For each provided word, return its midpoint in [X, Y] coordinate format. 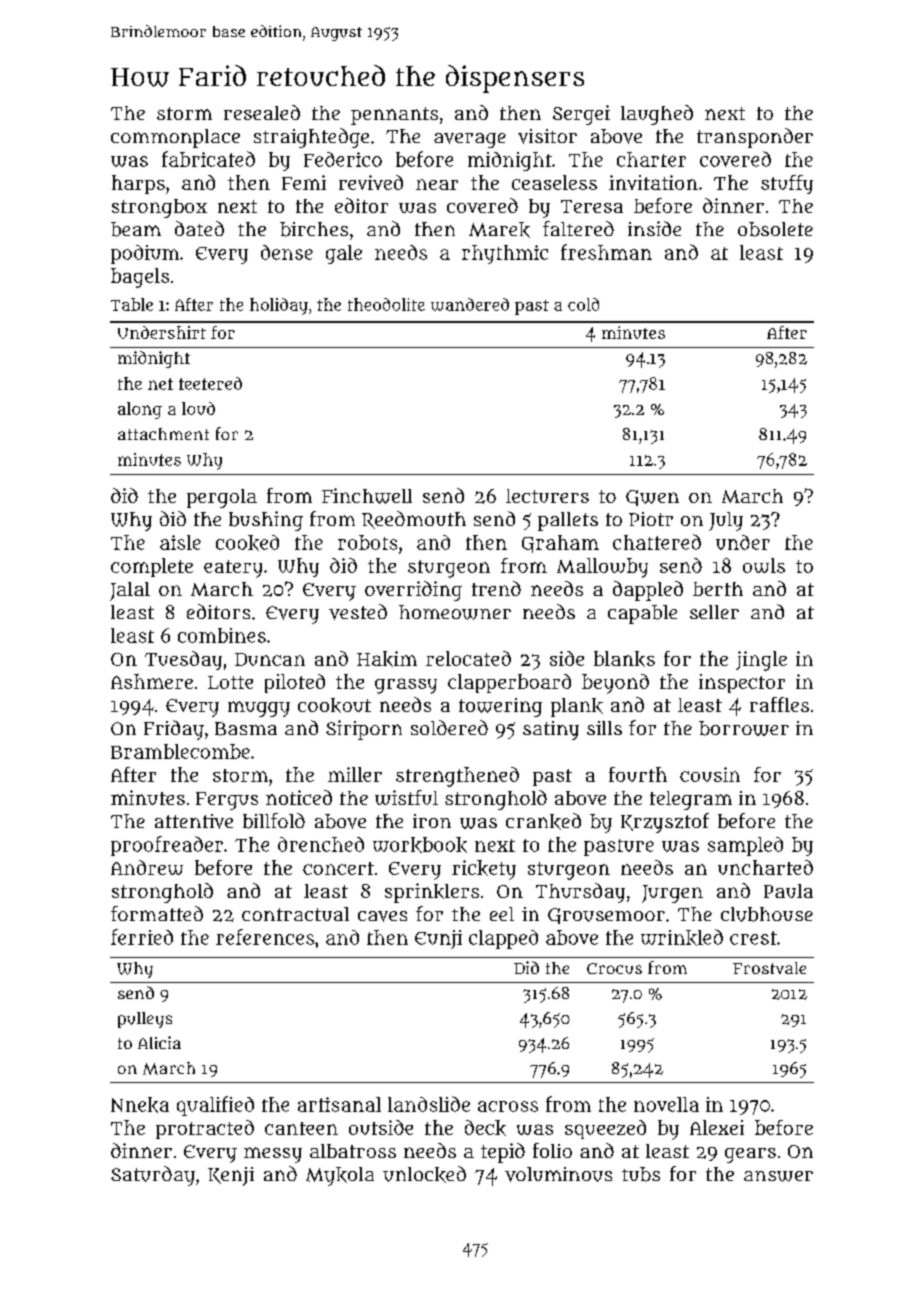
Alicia [159, 1042]
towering [500, 707]
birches [314, 229]
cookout [334, 705]
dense [287, 252]
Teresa [592, 206]
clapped [503, 939]
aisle [180, 542]
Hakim [387, 659]
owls [764, 565]
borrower [744, 728]
